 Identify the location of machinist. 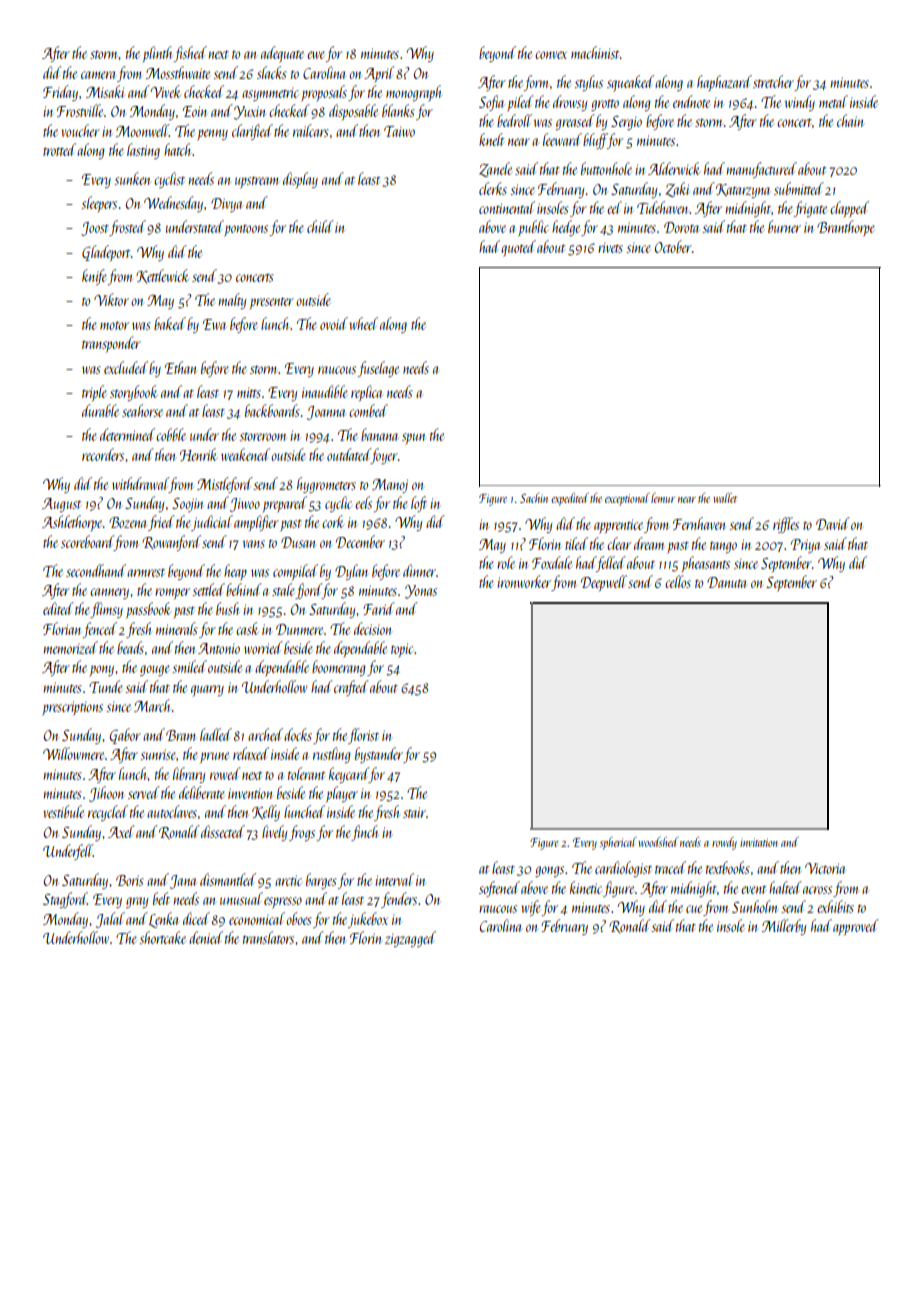
(595, 52).
